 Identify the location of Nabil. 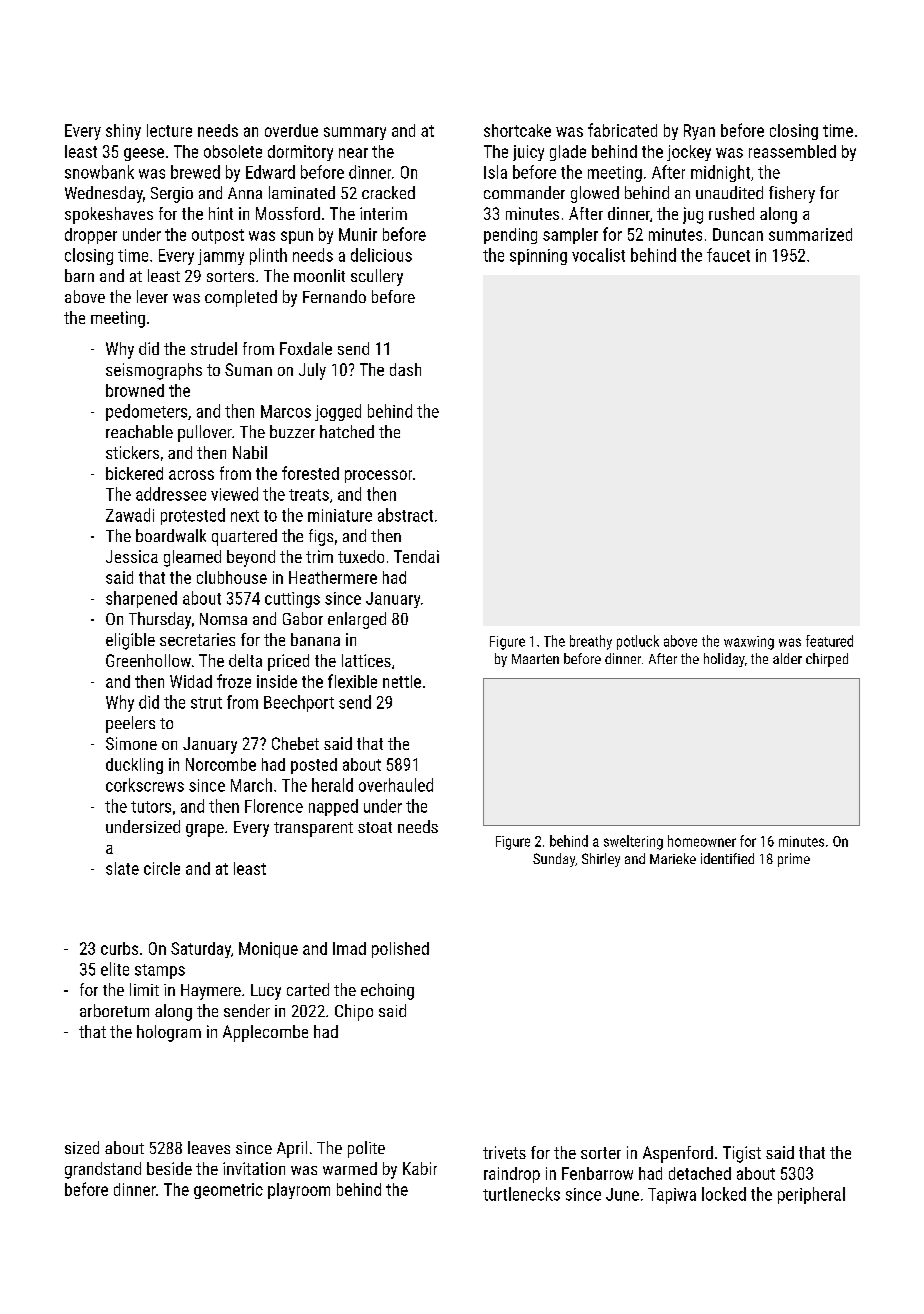
(250, 452).
